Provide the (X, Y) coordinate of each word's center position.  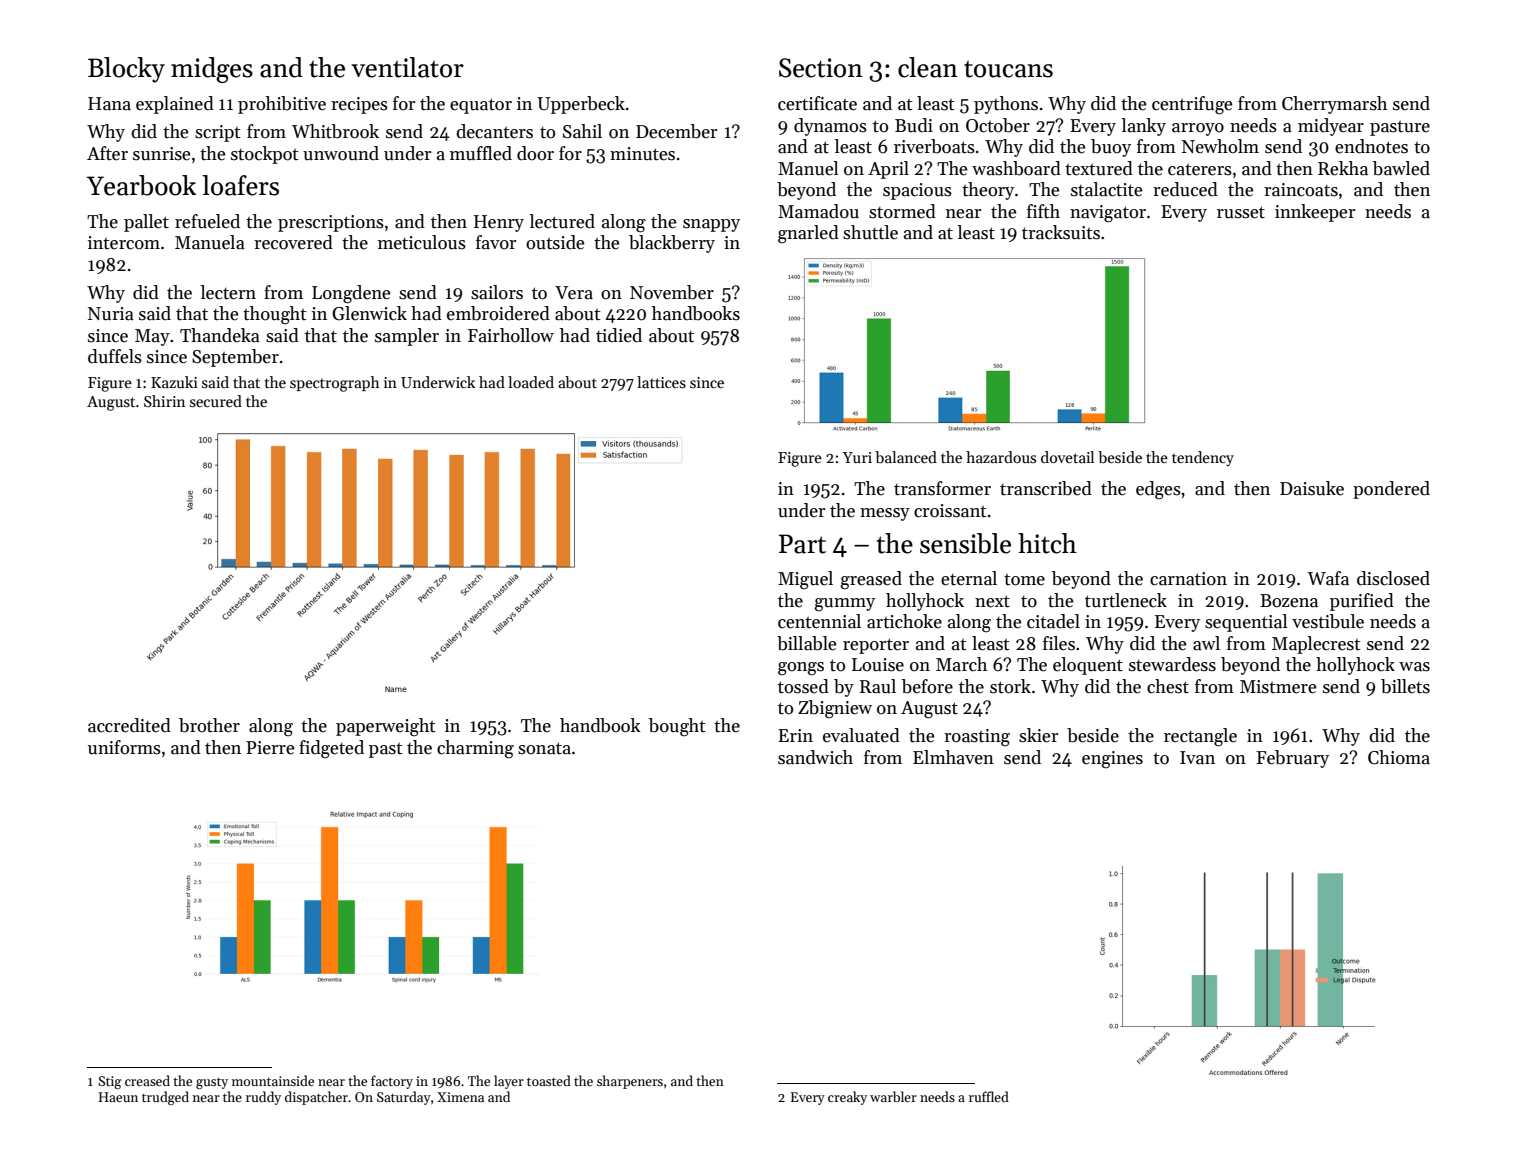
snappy (711, 225)
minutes (642, 154)
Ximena (460, 1097)
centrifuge (1192, 105)
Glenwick (369, 313)
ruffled (989, 1096)
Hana (109, 104)
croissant (950, 511)
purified (1362, 602)
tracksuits (1061, 232)
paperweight (386, 727)
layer (509, 1082)
